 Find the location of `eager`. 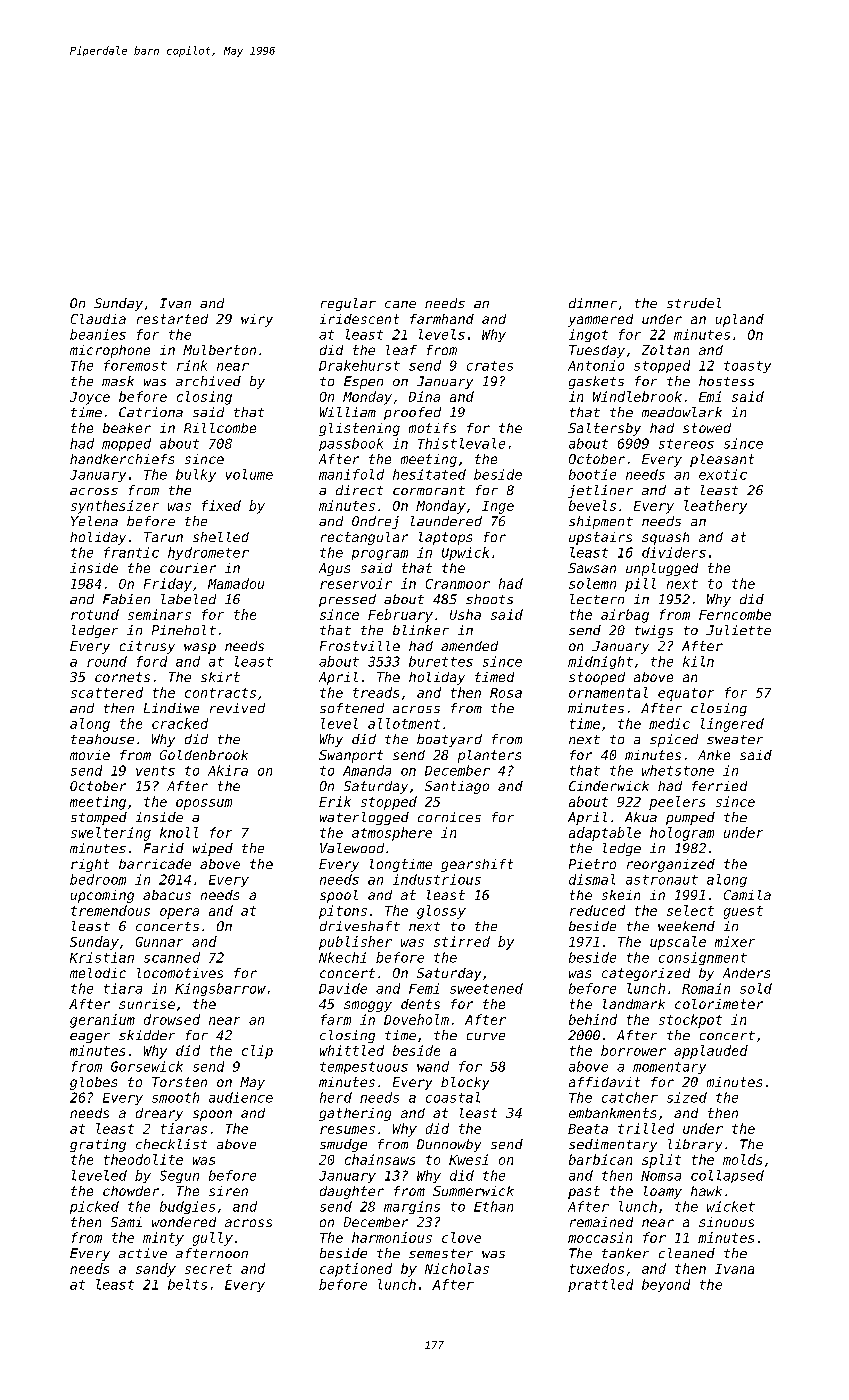

eager is located at coordinates (90, 1038).
